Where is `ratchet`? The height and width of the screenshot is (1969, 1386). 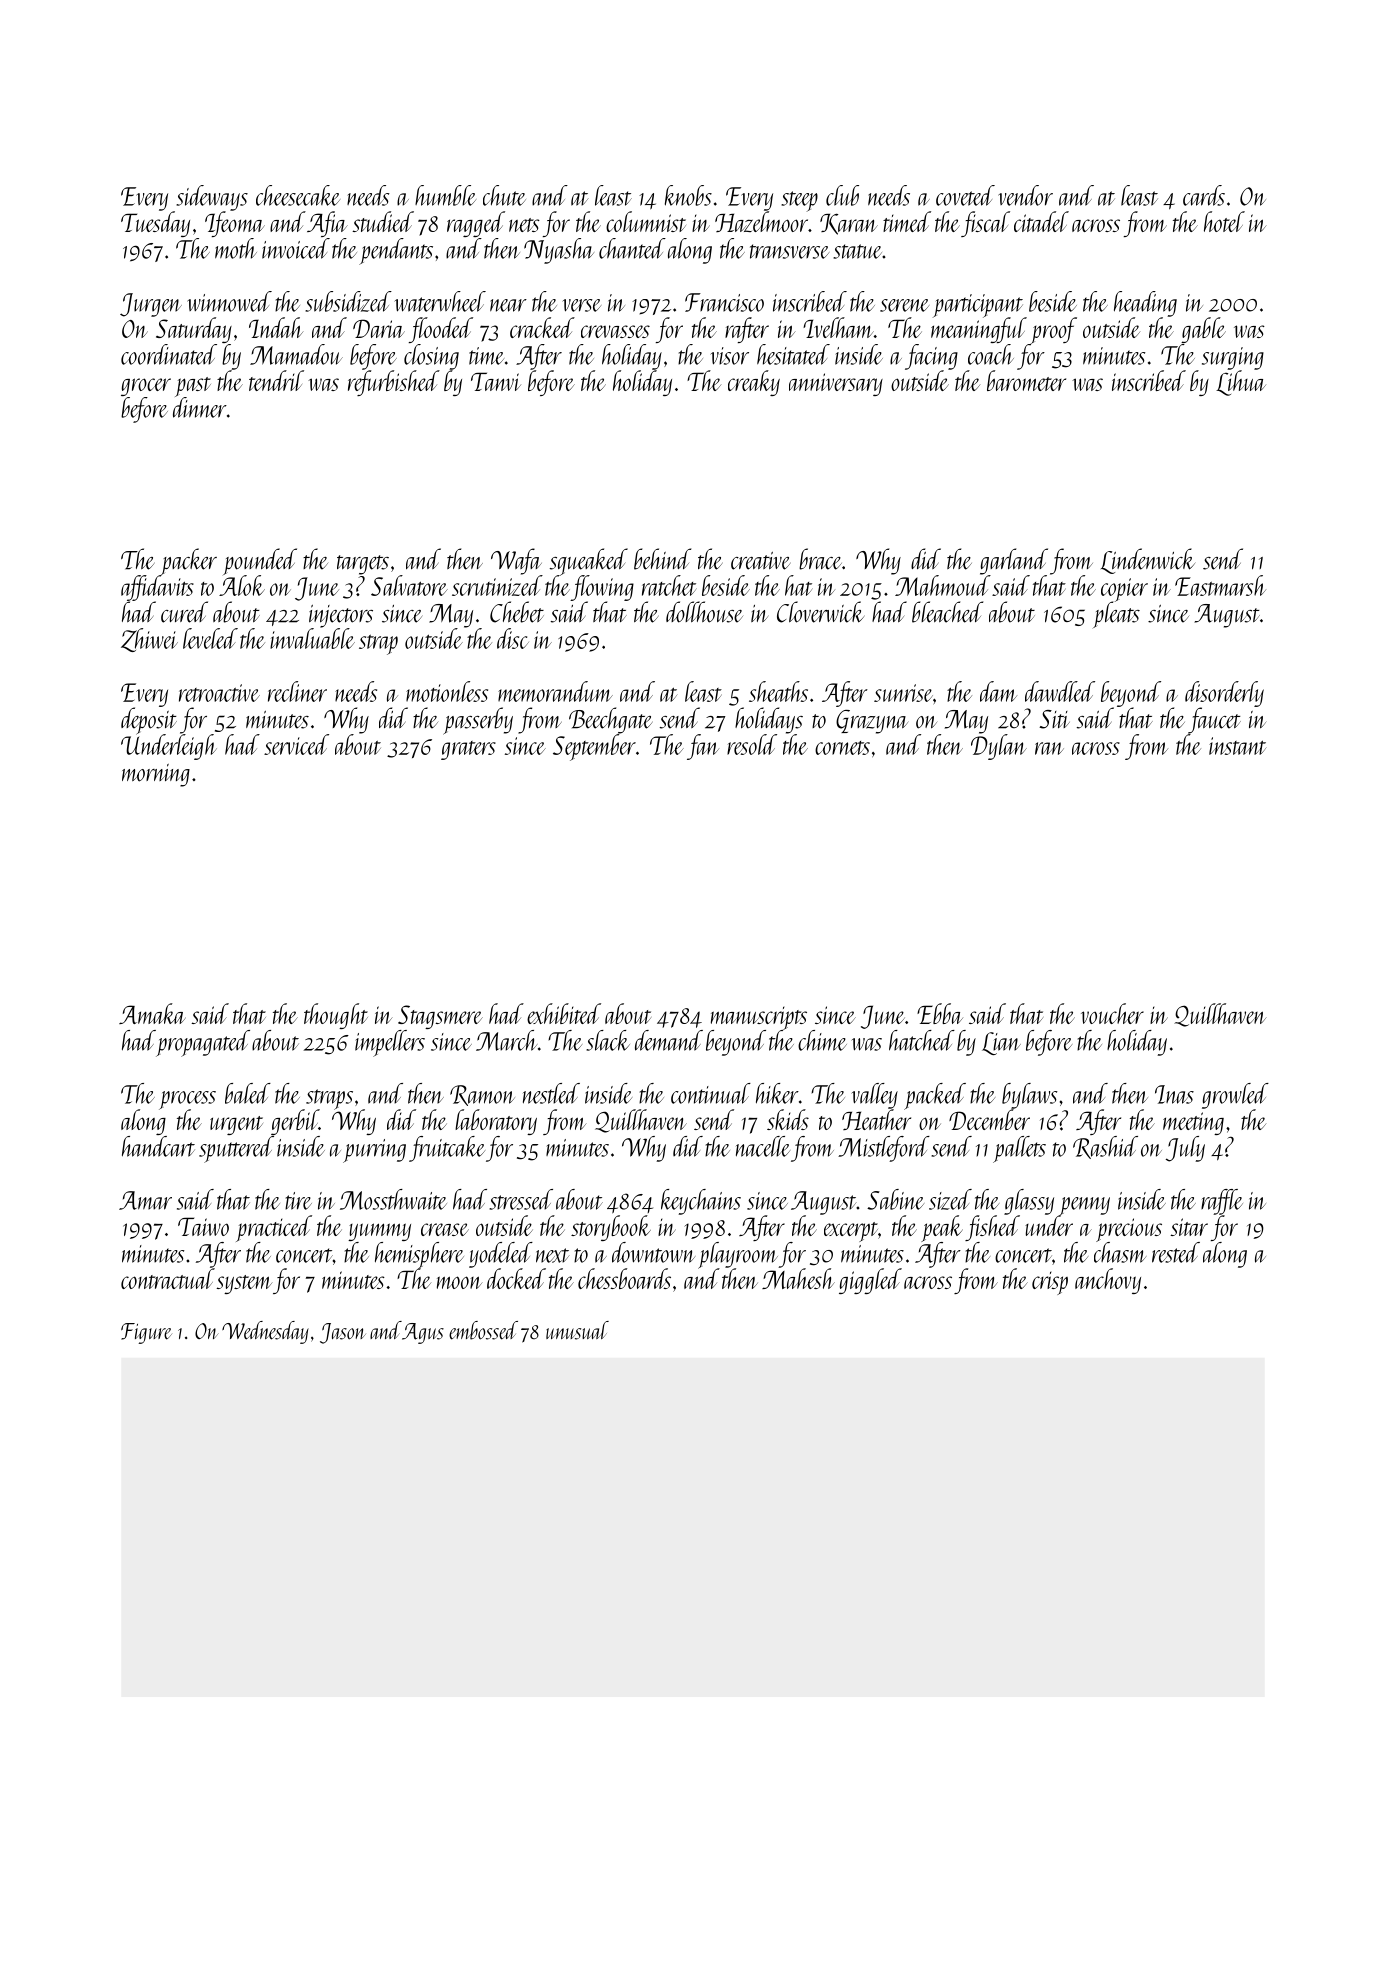 ratchet is located at coordinates (669, 585).
